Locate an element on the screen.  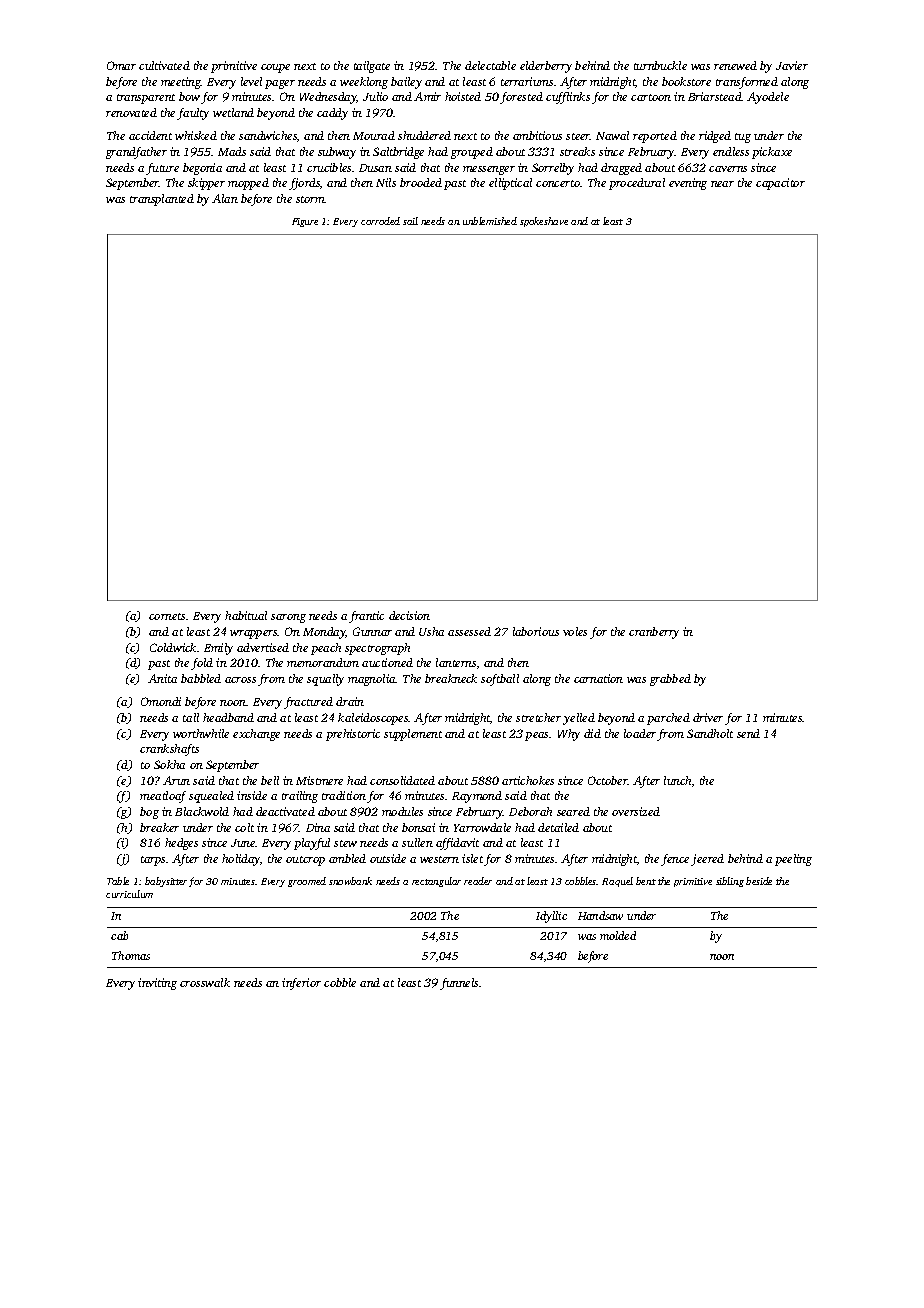
frantic is located at coordinates (366, 617).
